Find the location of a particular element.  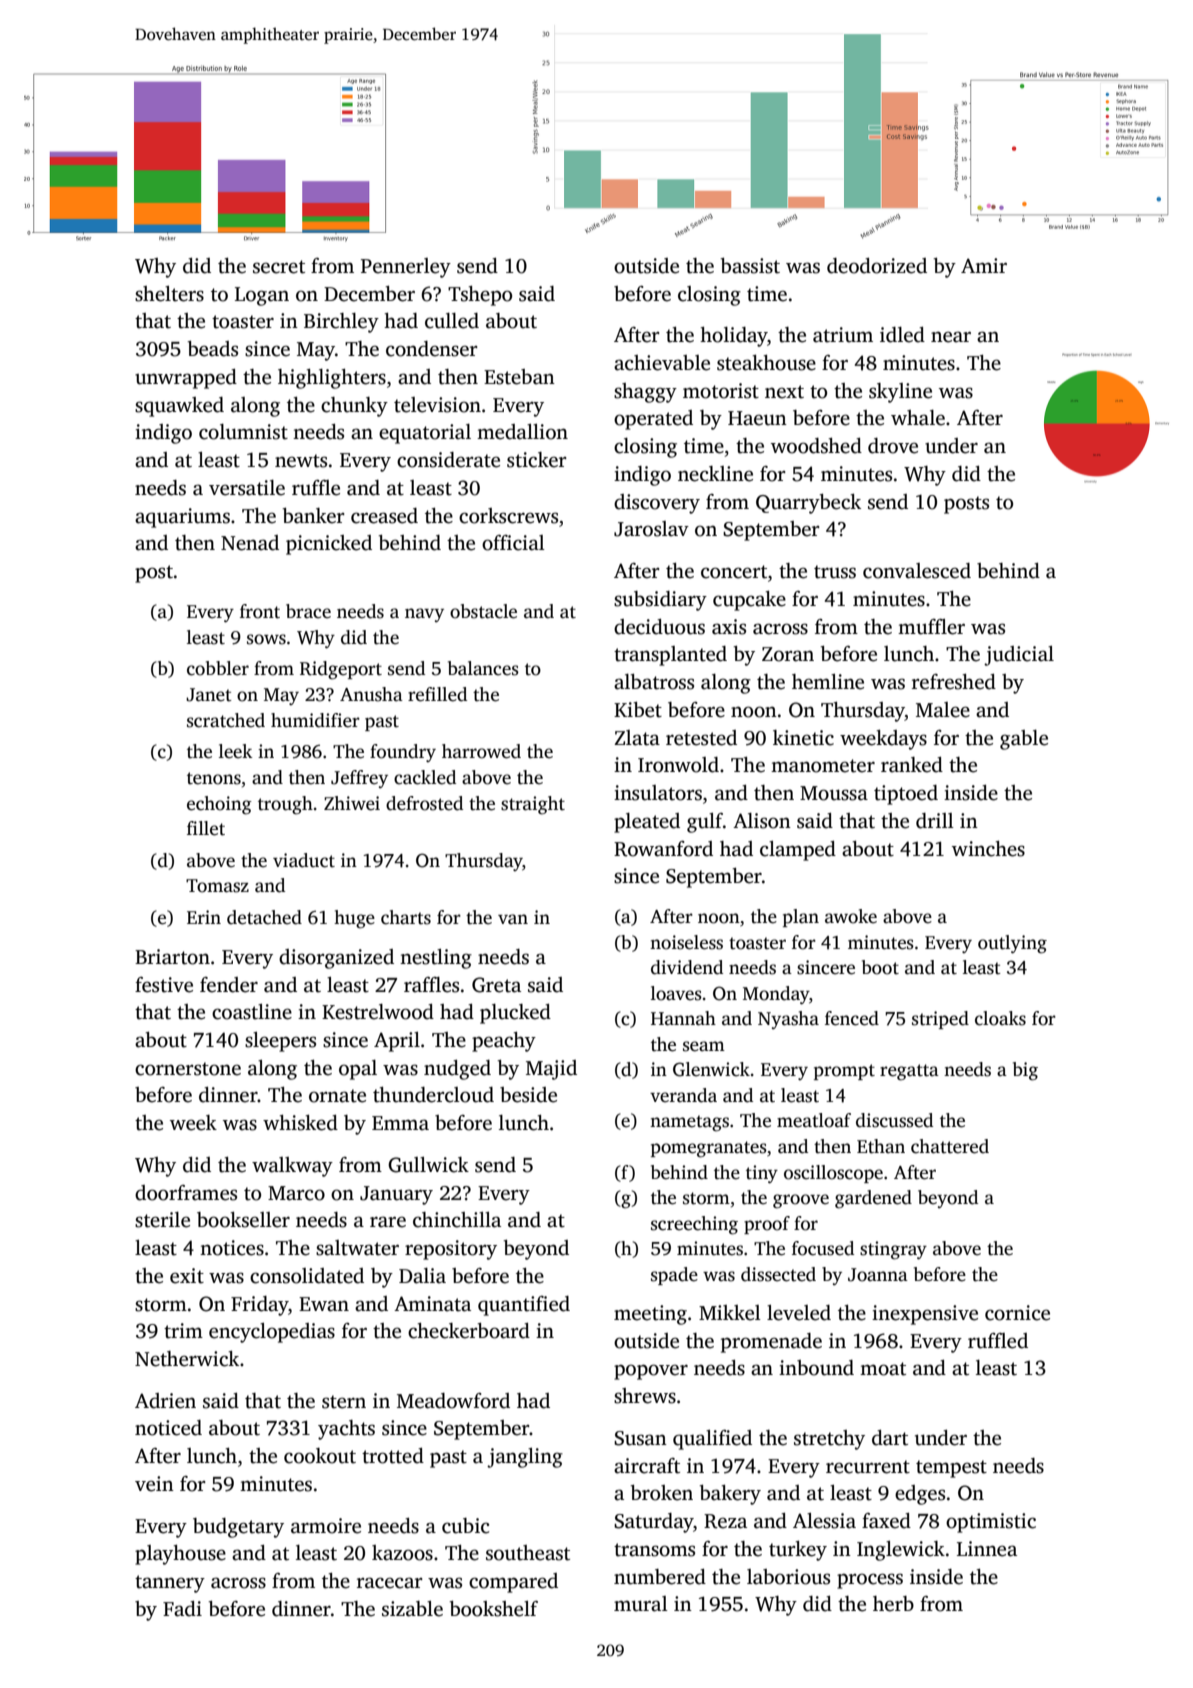

Amir is located at coordinates (984, 265).
